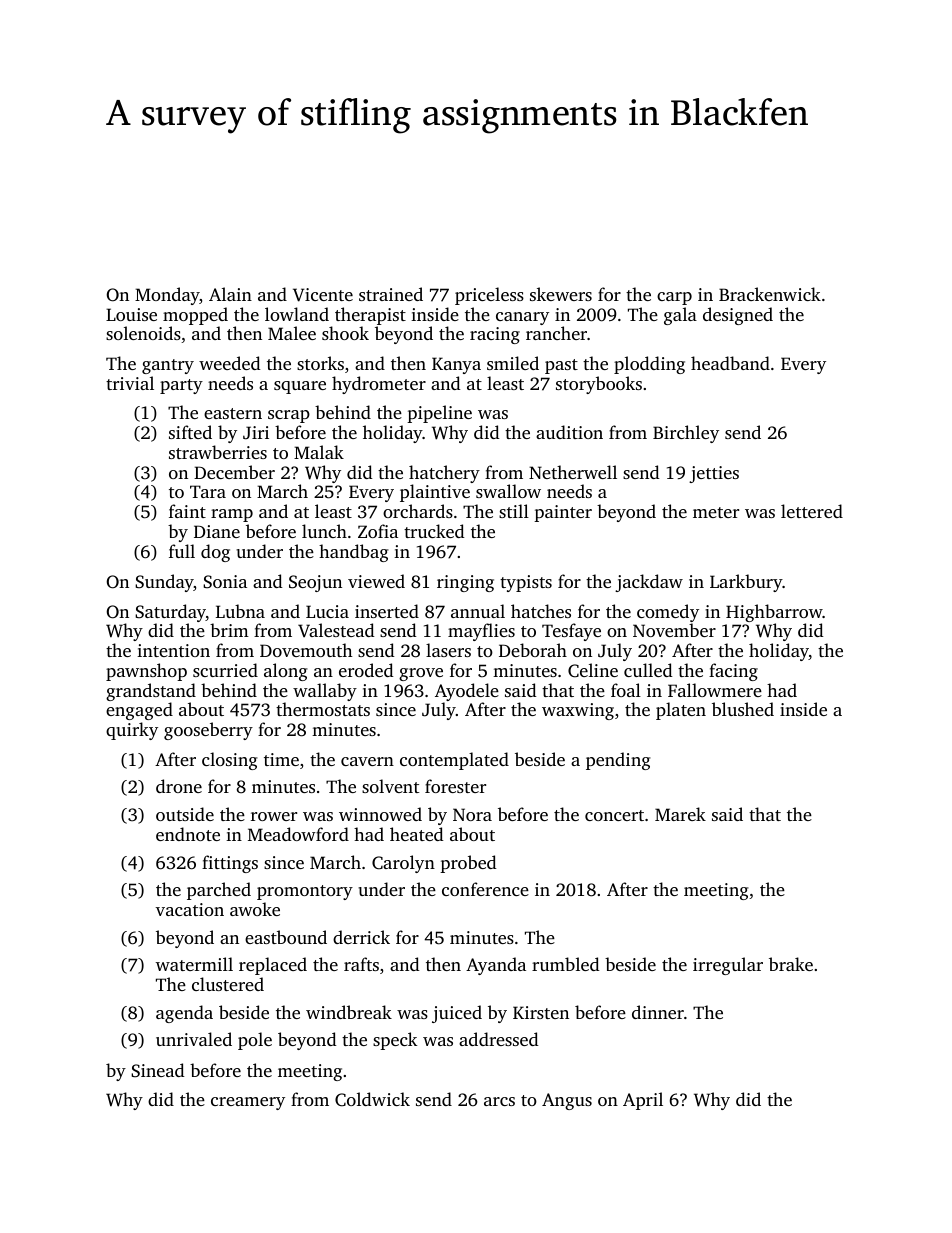  I want to click on Alain, so click(230, 294).
